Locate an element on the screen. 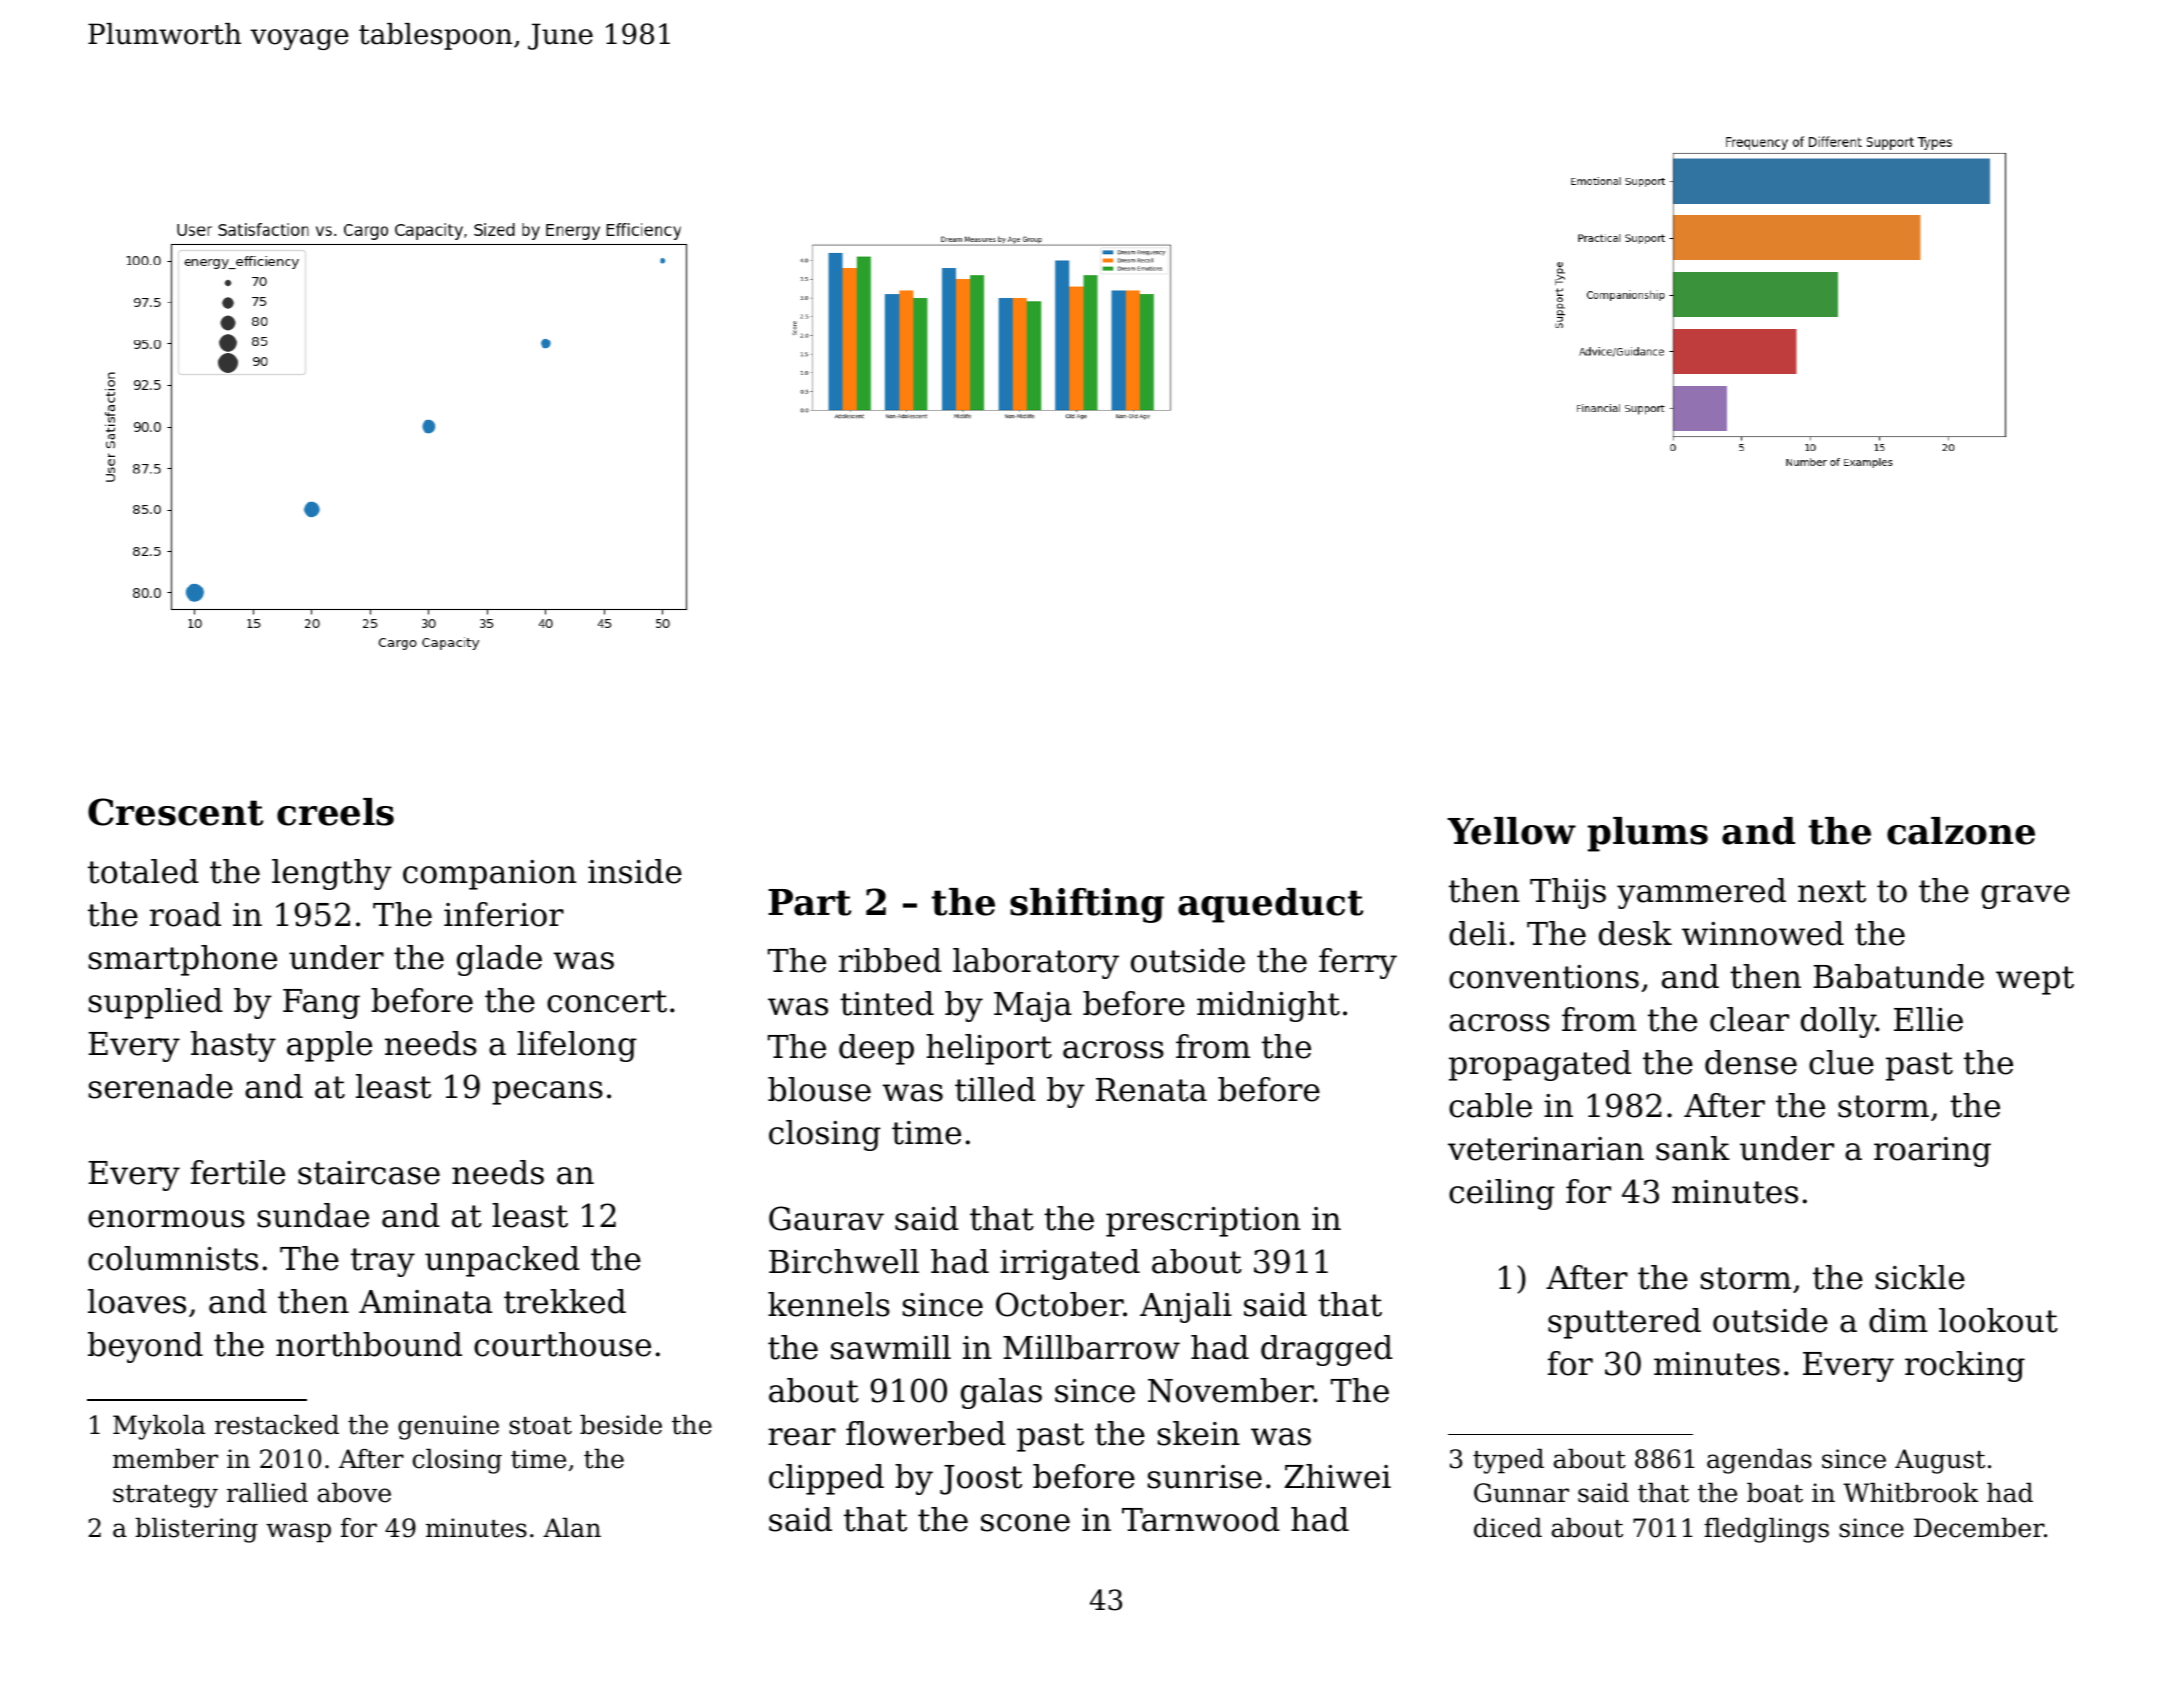  kennels is located at coordinates (829, 1304).
